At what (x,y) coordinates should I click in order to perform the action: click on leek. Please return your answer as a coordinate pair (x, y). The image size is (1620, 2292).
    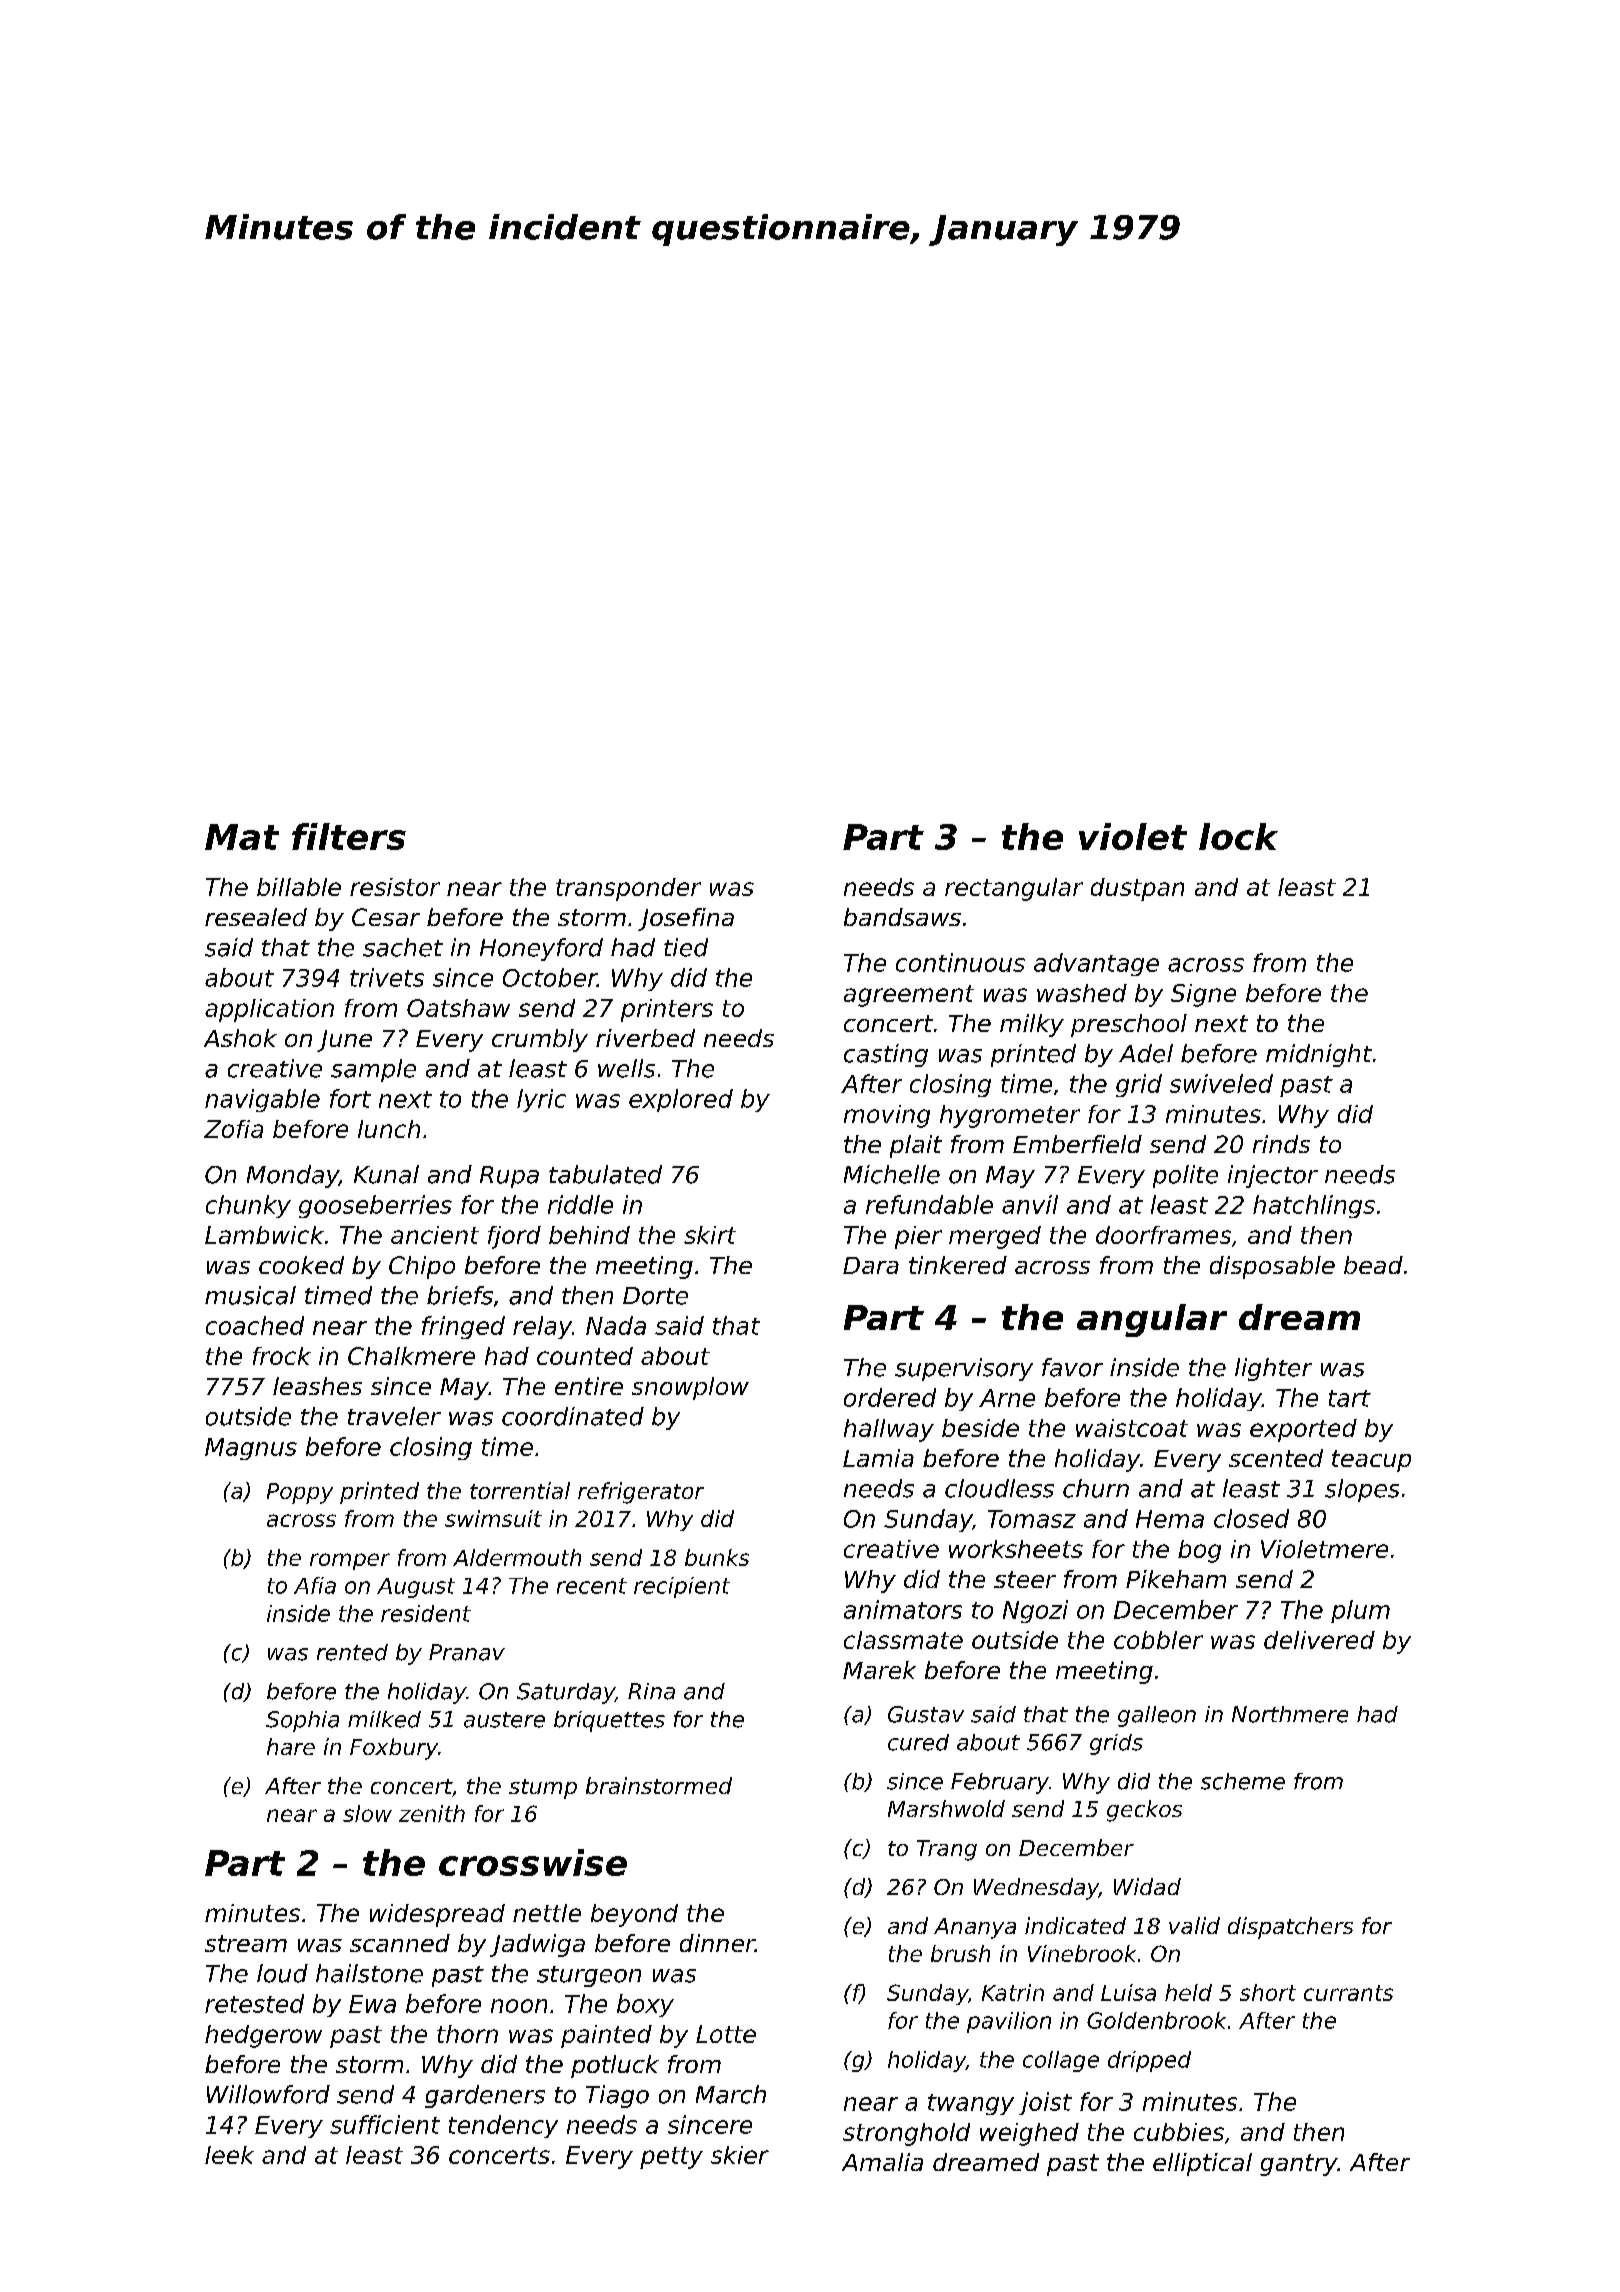
    Looking at the image, I should click on (229, 2155).
